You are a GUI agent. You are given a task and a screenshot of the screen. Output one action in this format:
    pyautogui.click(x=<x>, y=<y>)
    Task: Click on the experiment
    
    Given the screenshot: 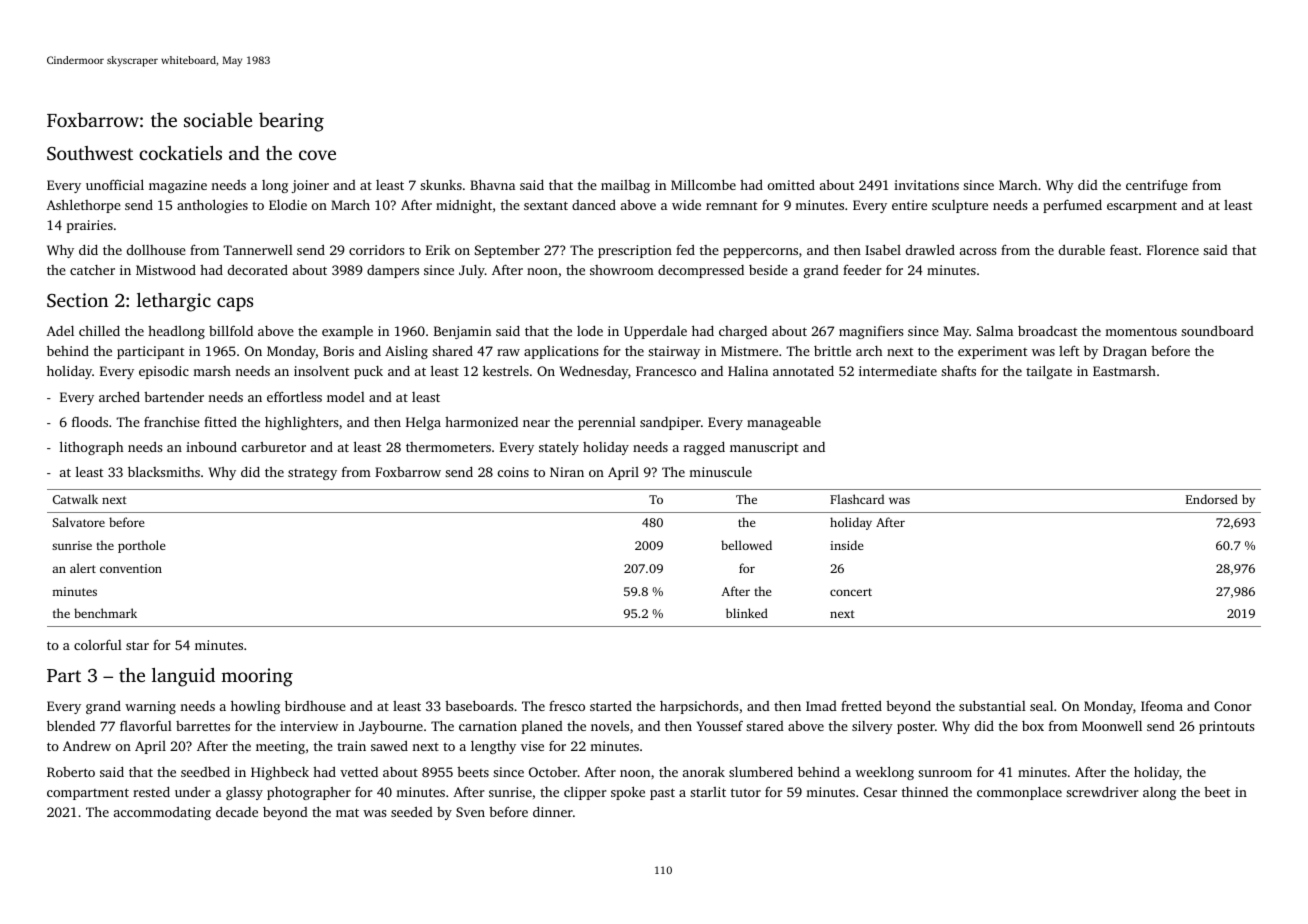 What is the action you would take?
    pyautogui.click(x=992, y=352)
